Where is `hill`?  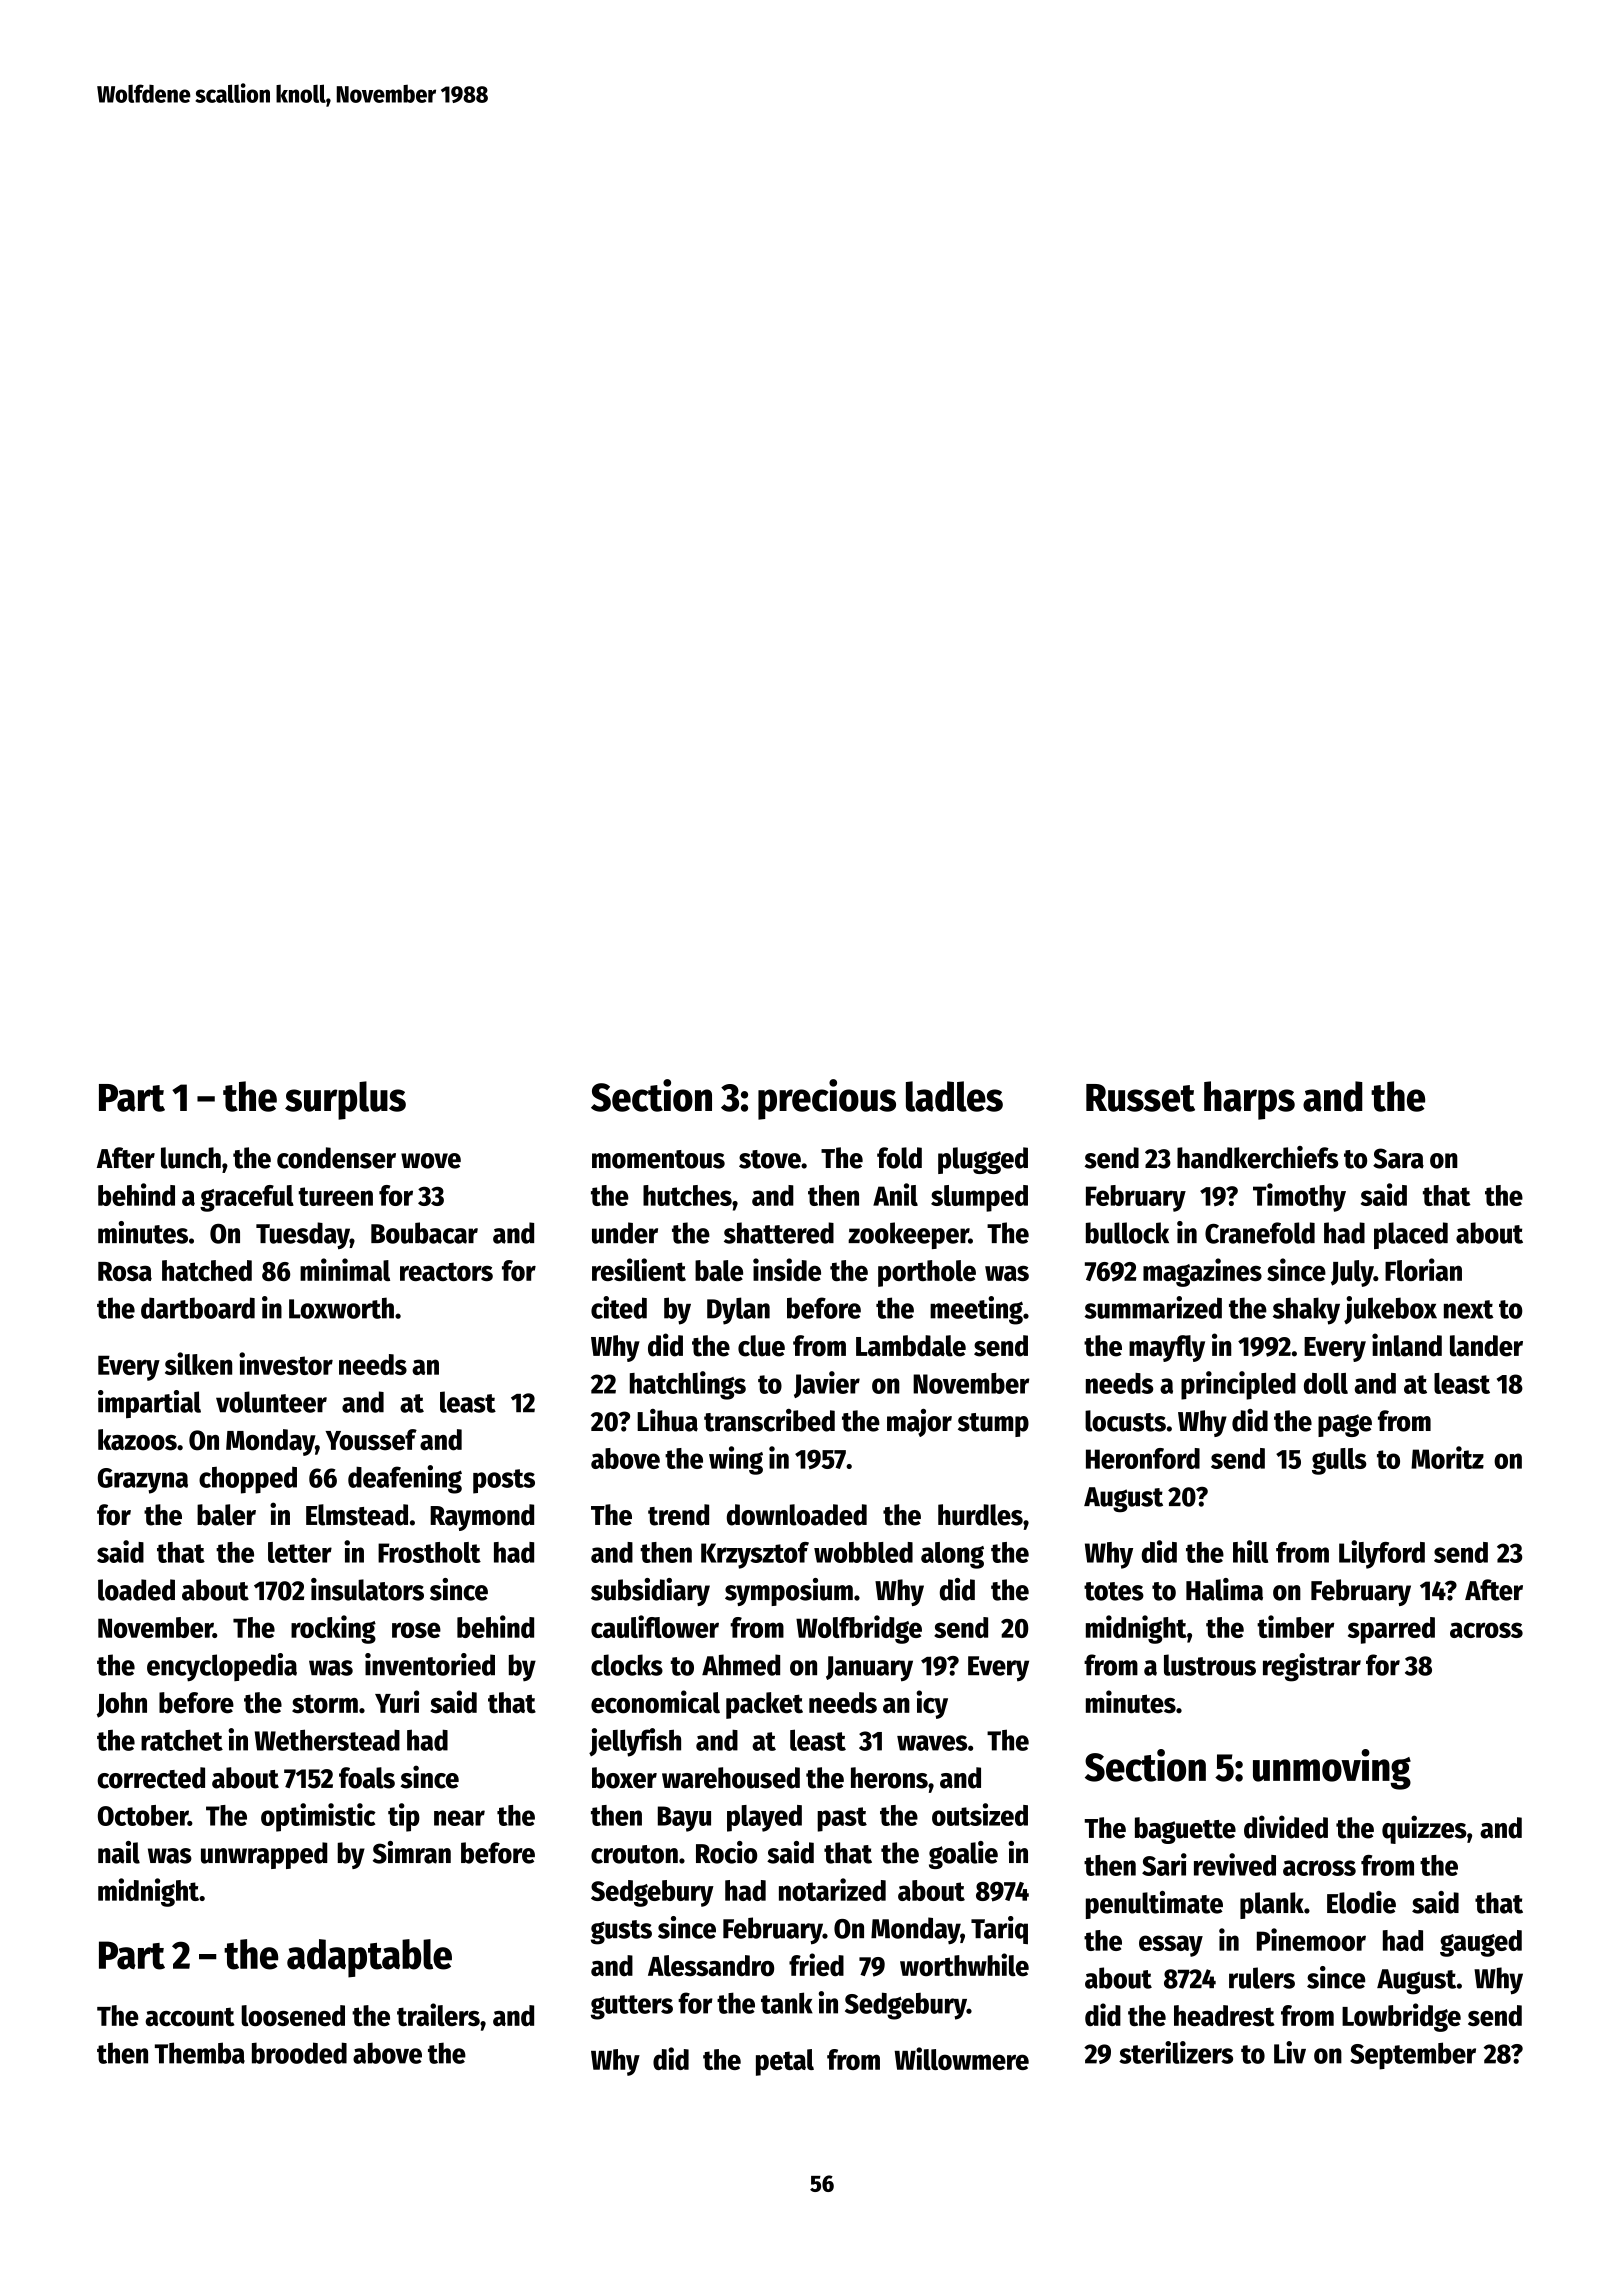
hill is located at coordinates (1250, 1551).
